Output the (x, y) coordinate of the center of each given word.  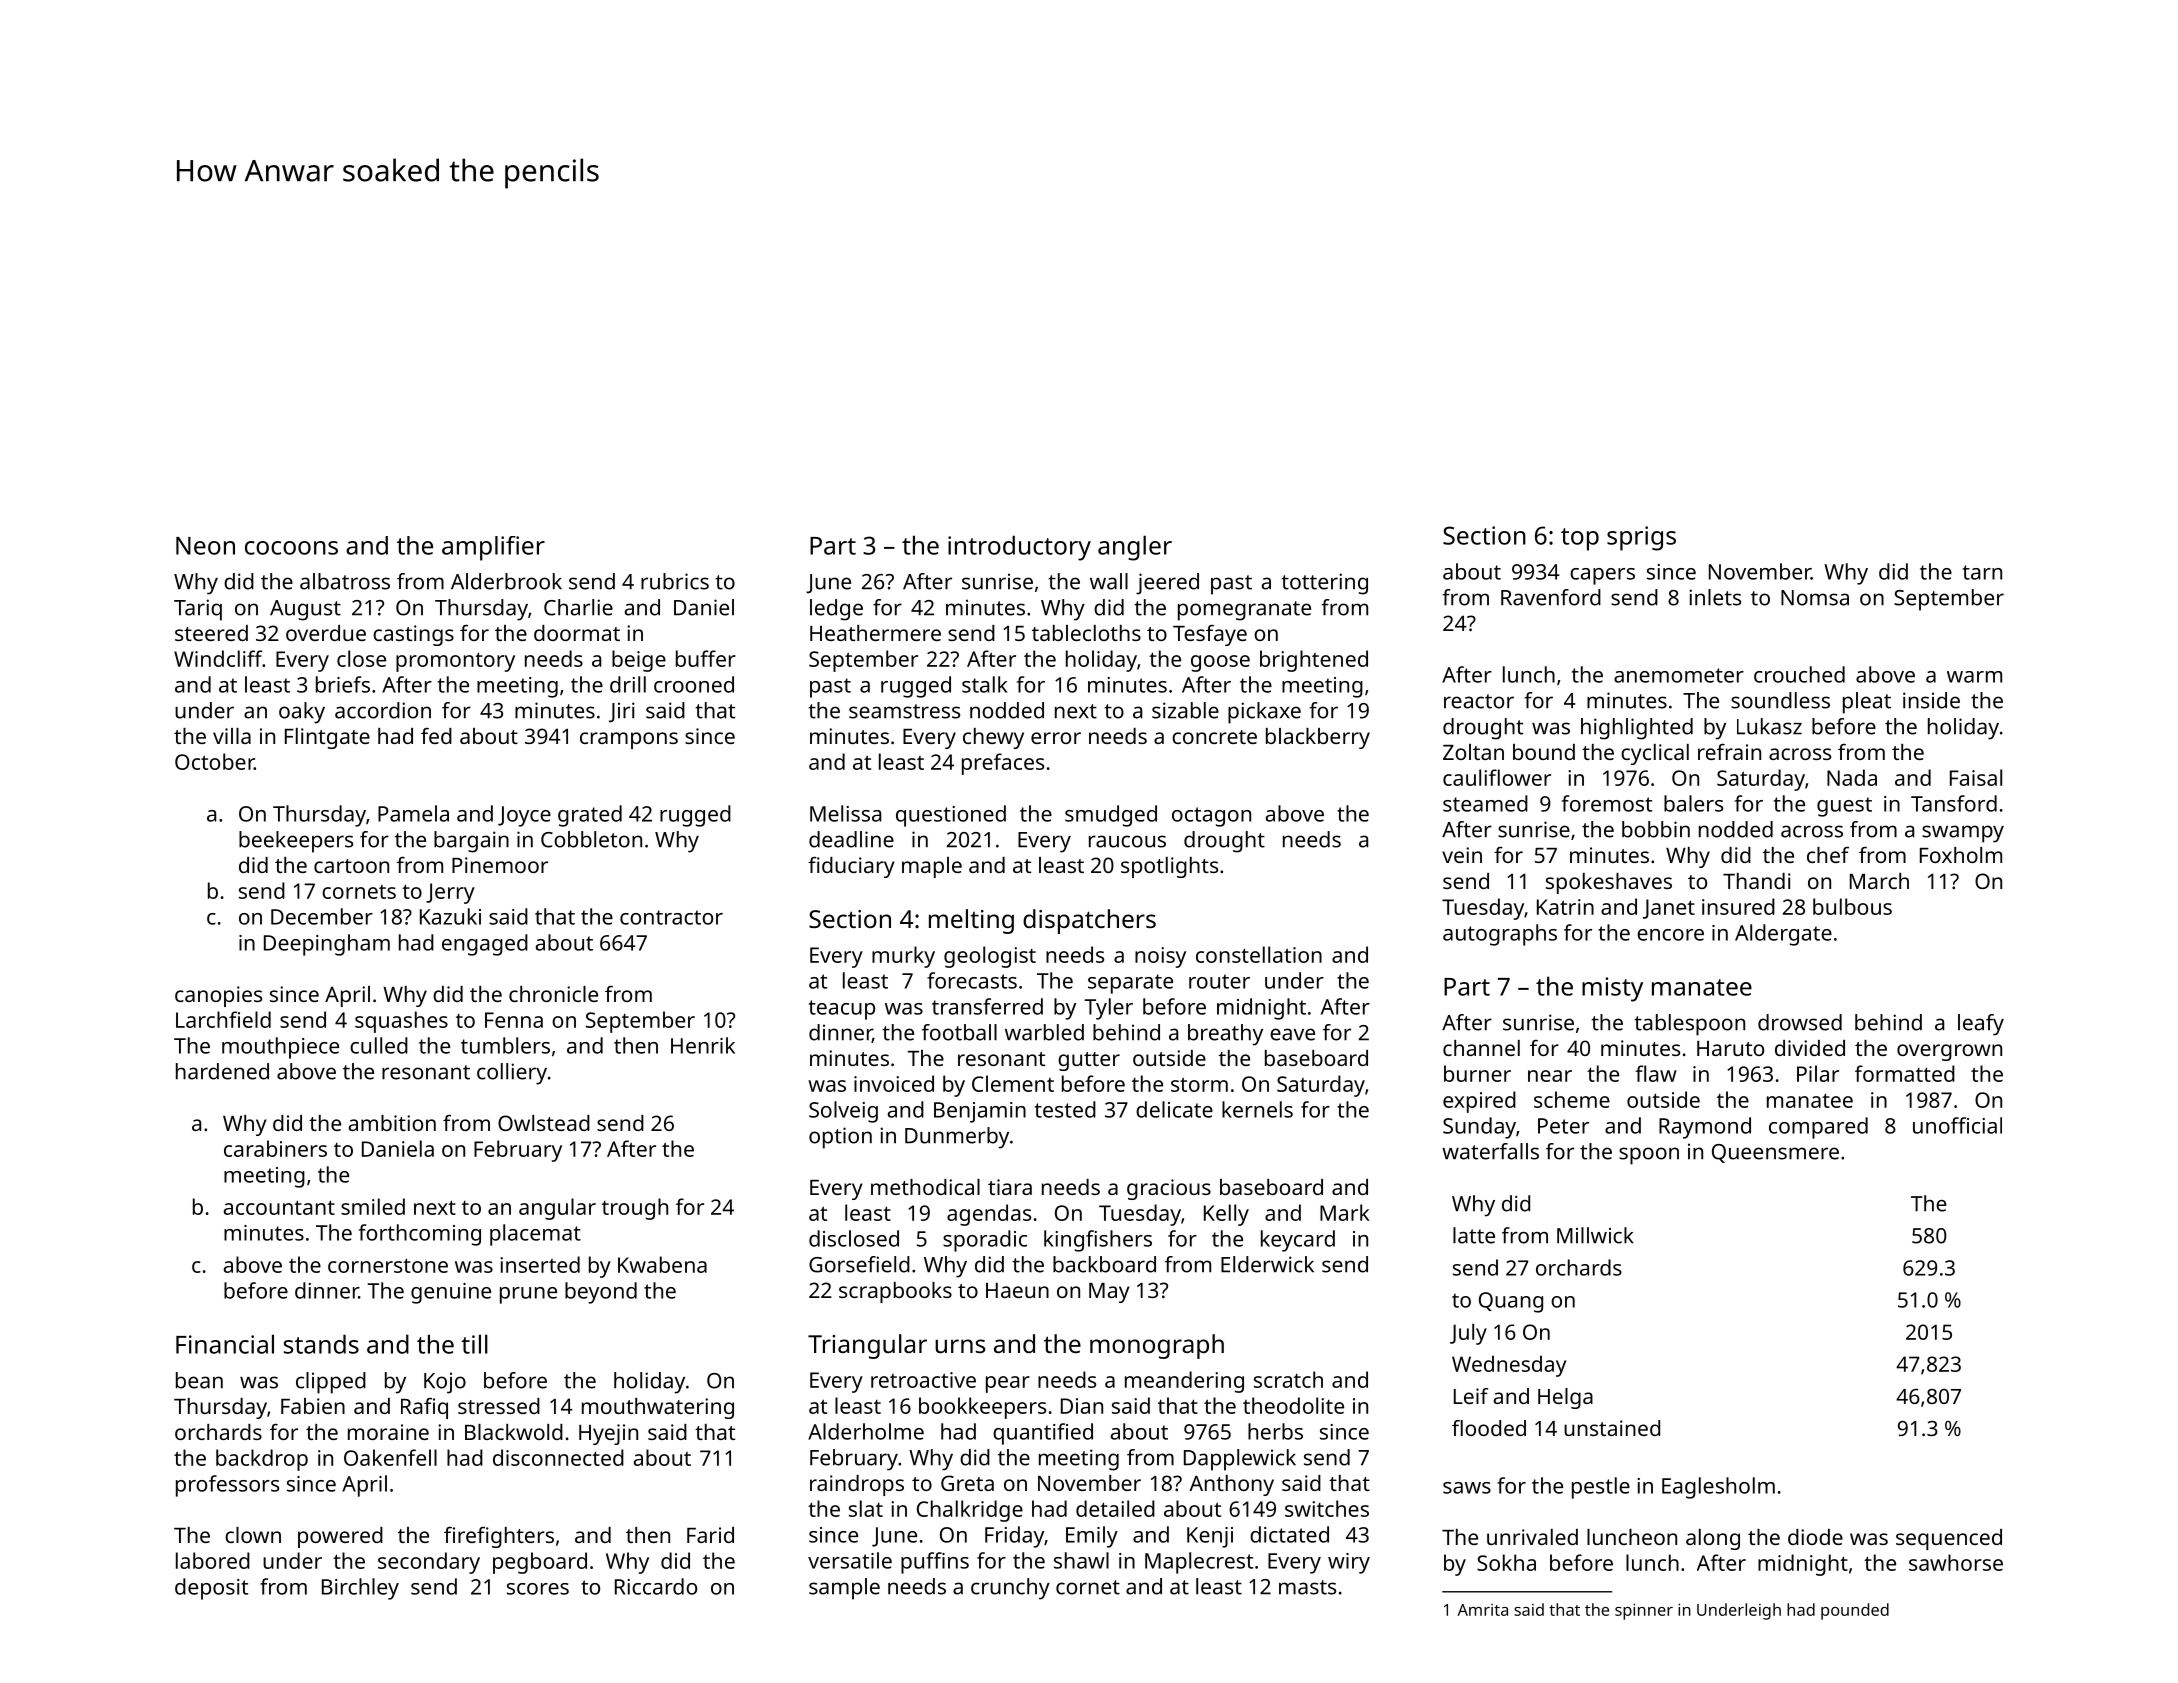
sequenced (1949, 1539)
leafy (1981, 1025)
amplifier (493, 548)
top (1580, 539)
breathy (1225, 1035)
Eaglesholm (1718, 1488)
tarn (1982, 572)
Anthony (1231, 1485)
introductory (1019, 548)
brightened (1314, 661)
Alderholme (866, 1431)
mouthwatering (658, 1408)
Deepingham (327, 945)
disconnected (558, 1457)
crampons (629, 740)
